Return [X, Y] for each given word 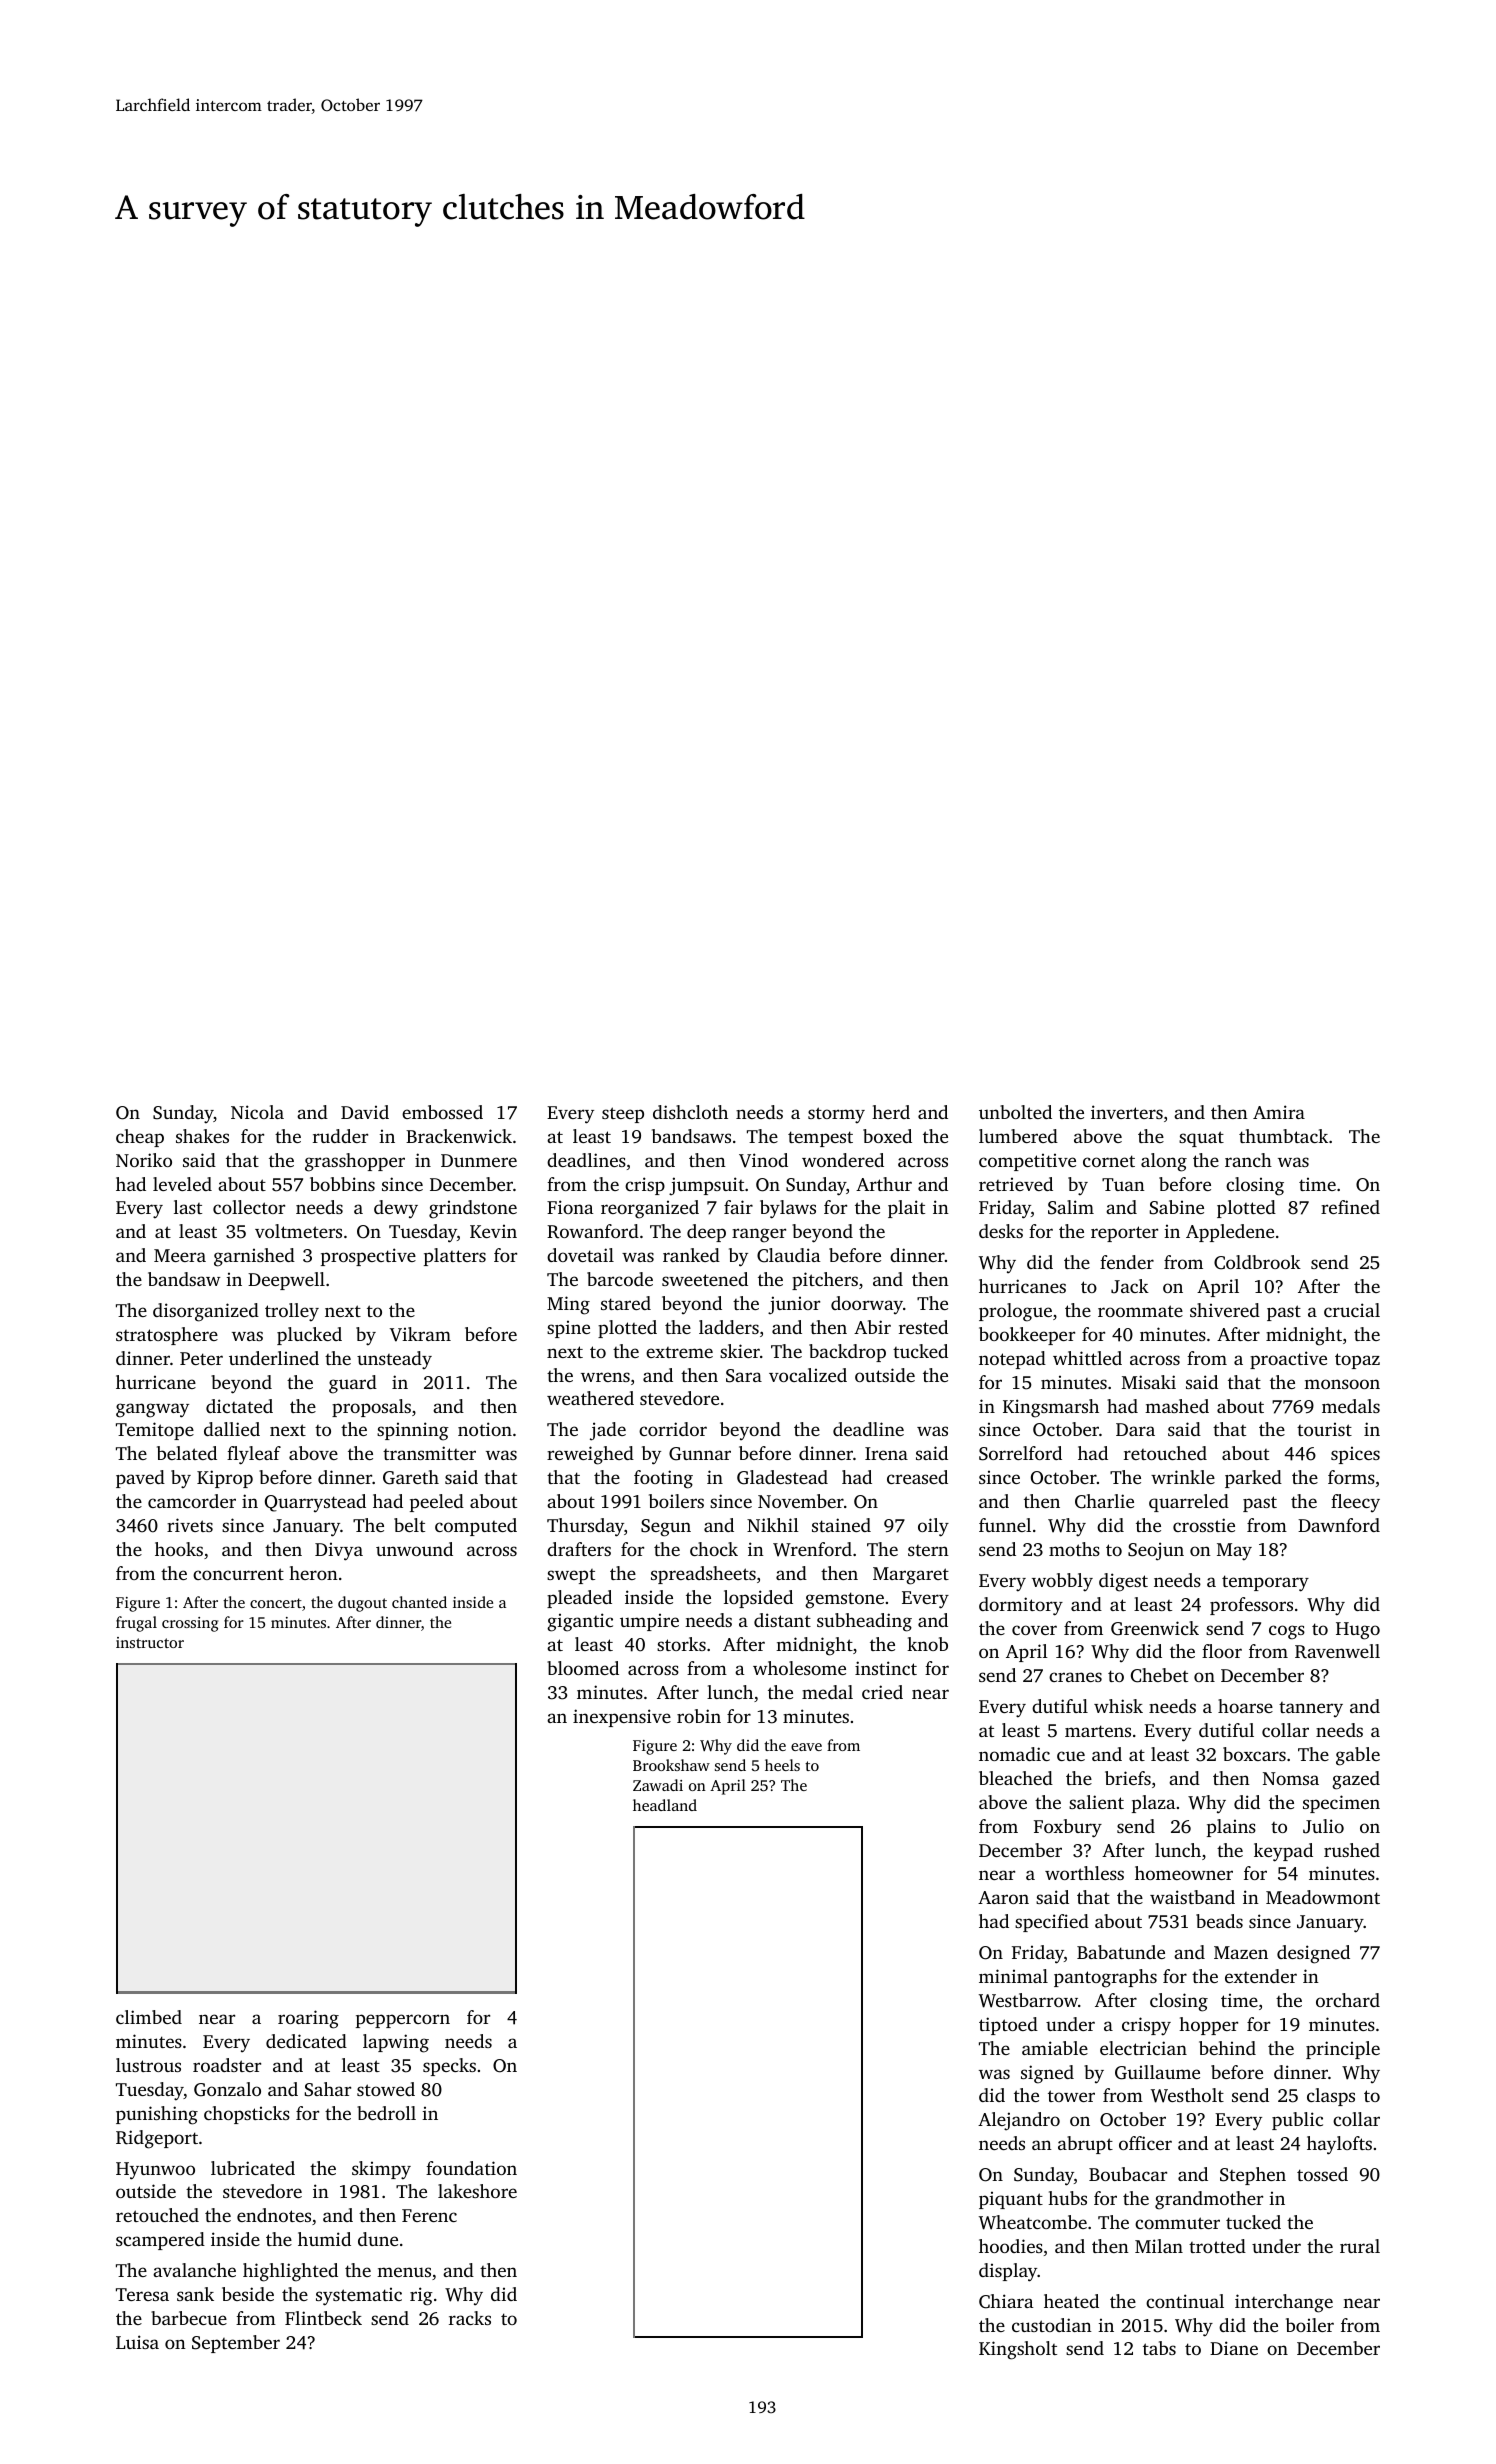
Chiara [1006, 2301]
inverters [1127, 1112]
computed [476, 1527]
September [236, 2344]
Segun [666, 1528]
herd [891, 1112]
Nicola [257, 1112]
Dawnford [1339, 1525]
